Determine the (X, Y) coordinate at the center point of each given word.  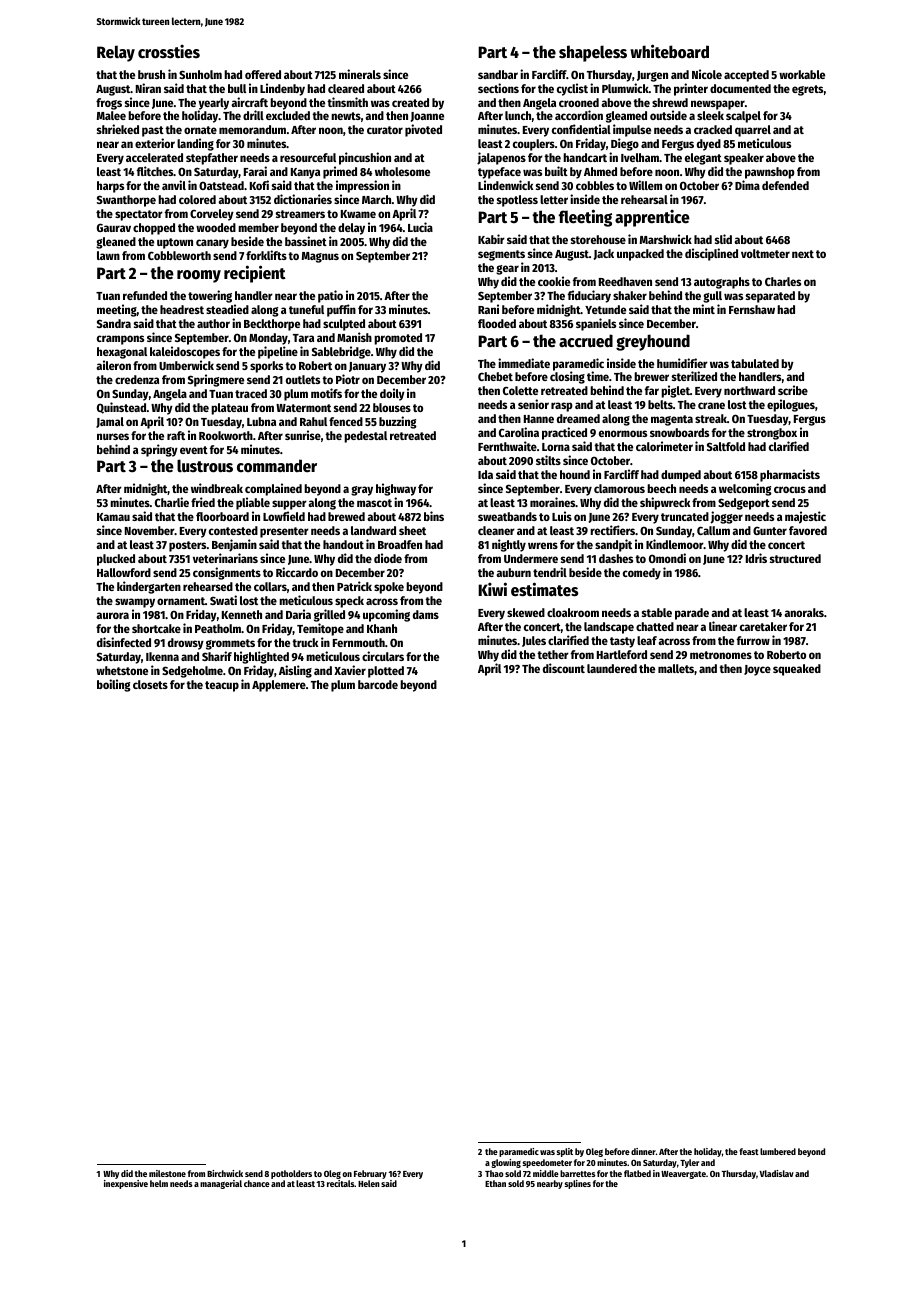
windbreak (217, 488)
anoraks (804, 612)
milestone (167, 1173)
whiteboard (669, 51)
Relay (116, 53)
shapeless (593, 53)
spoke (389, 588)
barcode (378, 684)
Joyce (757, 670)
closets (150, 684)
